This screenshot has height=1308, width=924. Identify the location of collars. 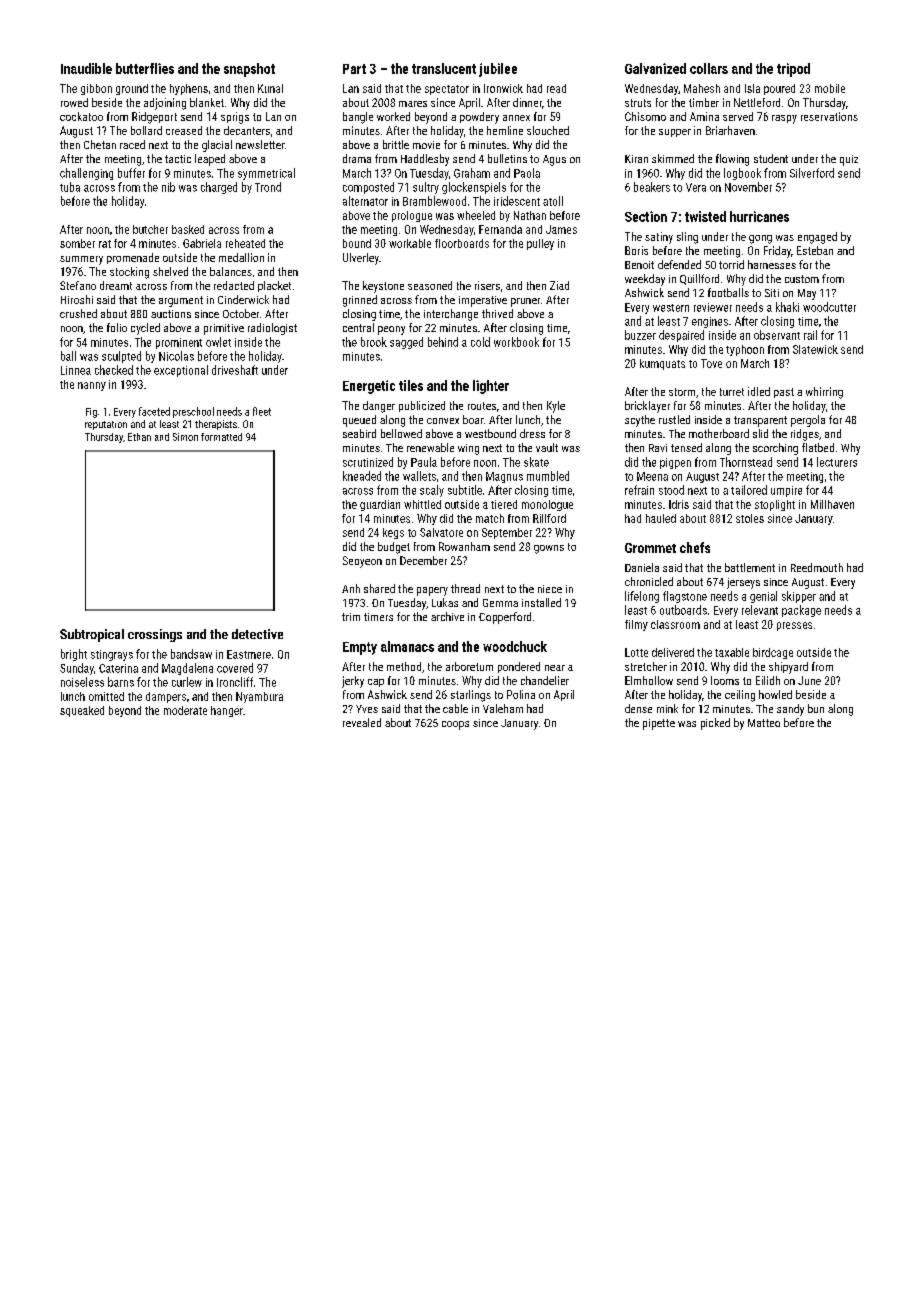
(709, 68).
